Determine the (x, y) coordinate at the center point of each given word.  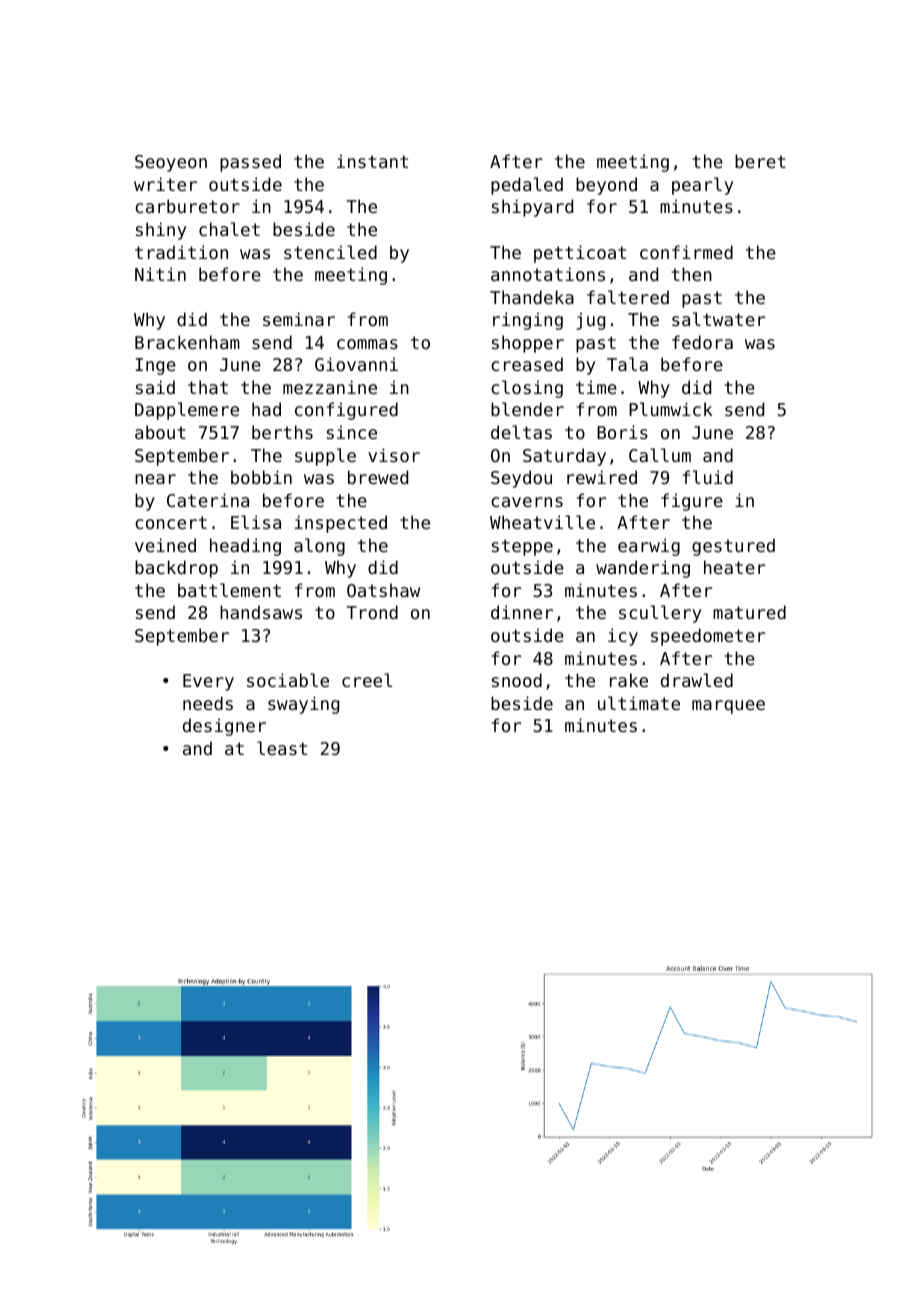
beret (760, 161)
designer (224, 727)
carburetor (187, 206)
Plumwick (670, 409)
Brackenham (187, 342)
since (352, 432)
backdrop (176, 569)
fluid (708, 477)
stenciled (330, 252)
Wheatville (542, 522)
